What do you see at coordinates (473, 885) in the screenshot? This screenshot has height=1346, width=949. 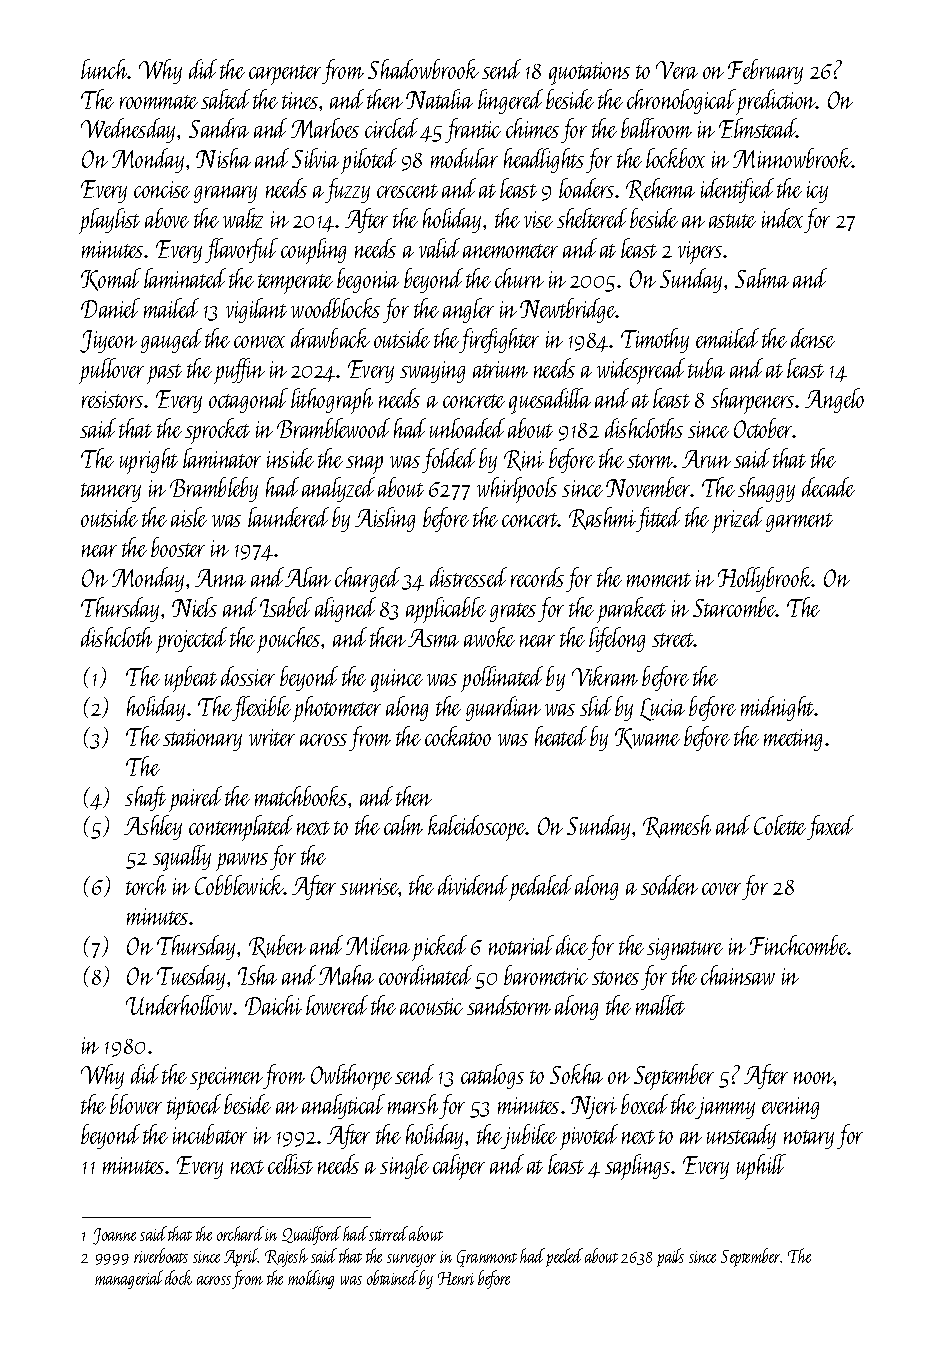 I see `dividend` at bounding box center [473, 885].
